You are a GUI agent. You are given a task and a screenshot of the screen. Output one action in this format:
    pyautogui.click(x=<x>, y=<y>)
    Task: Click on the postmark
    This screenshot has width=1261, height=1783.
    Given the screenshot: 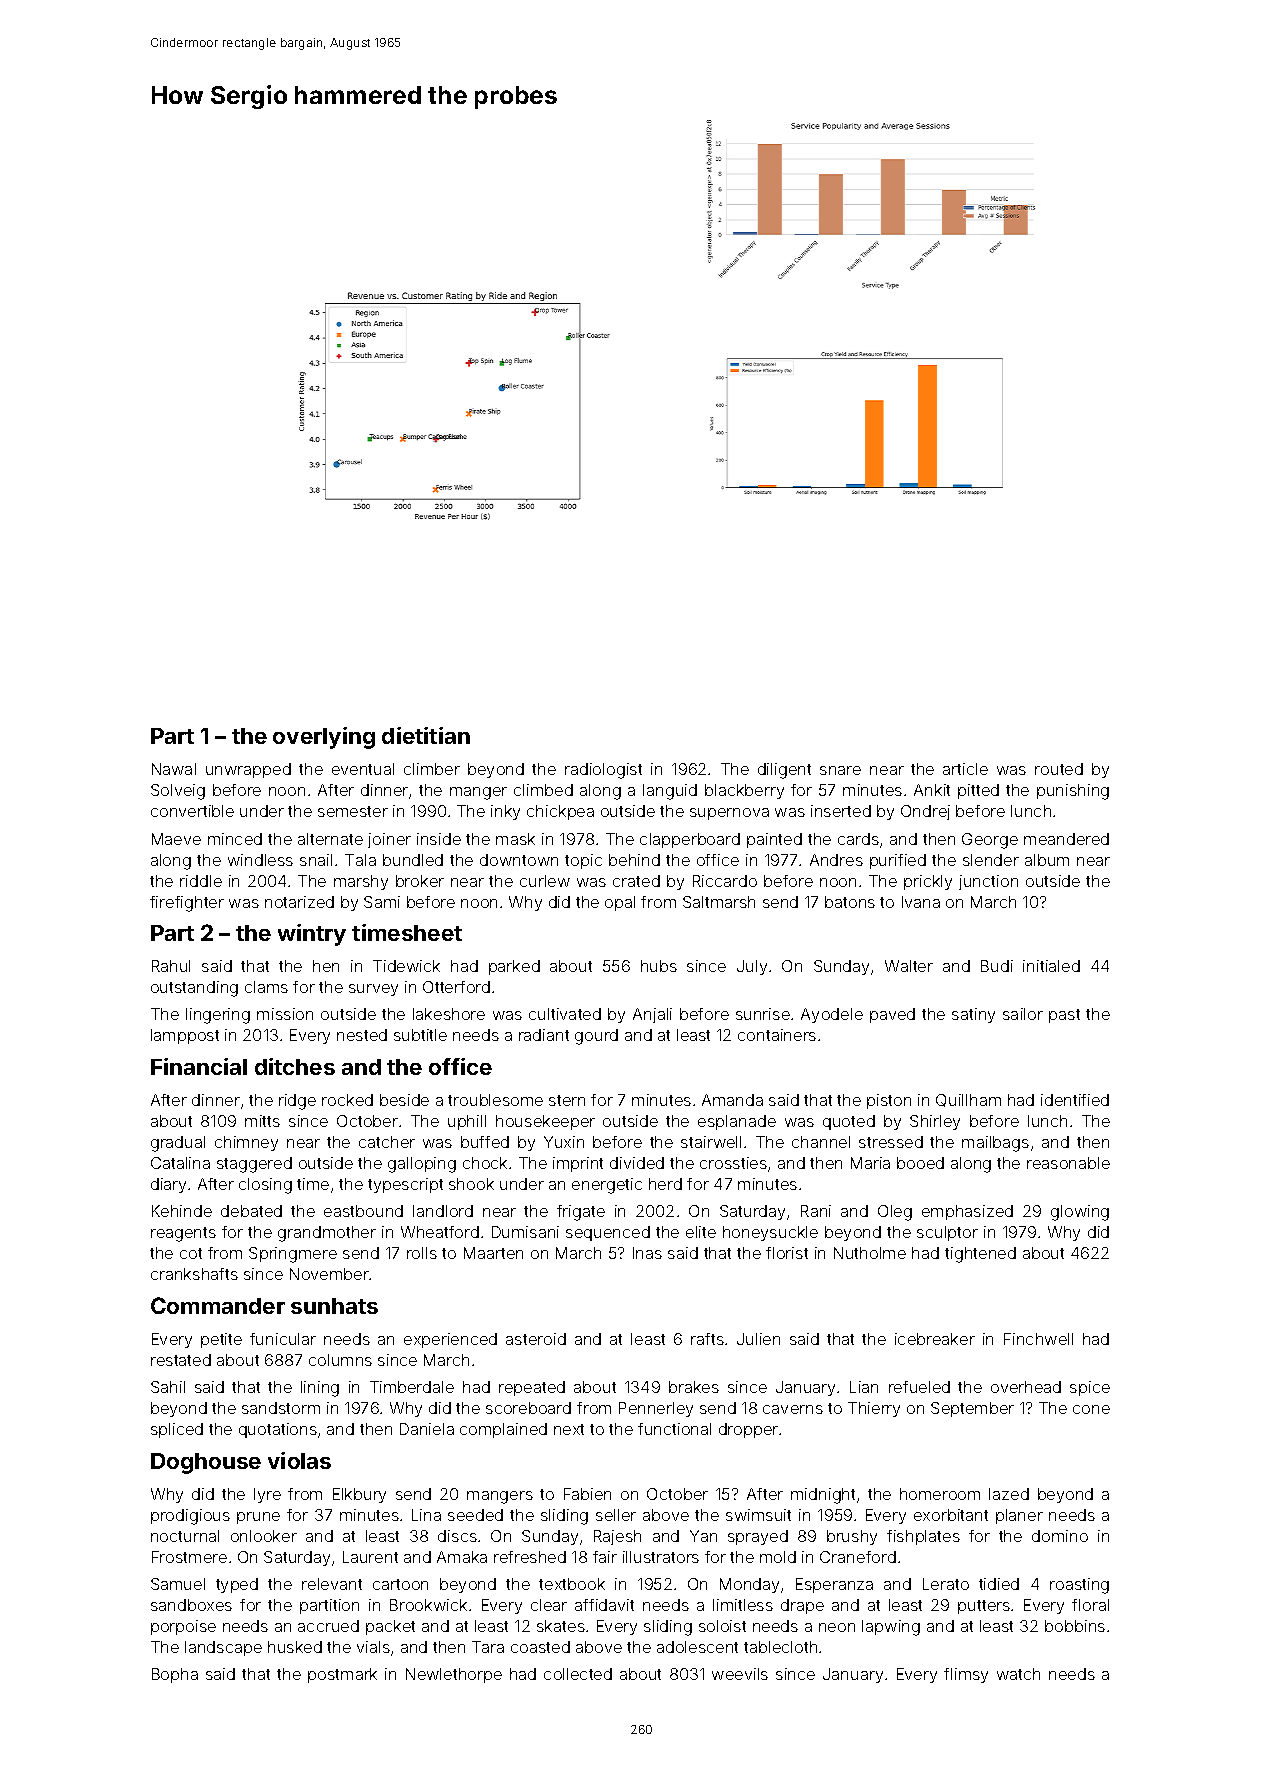 What is the action you would take?
    pyautogui.click(x=342, y=1675)
